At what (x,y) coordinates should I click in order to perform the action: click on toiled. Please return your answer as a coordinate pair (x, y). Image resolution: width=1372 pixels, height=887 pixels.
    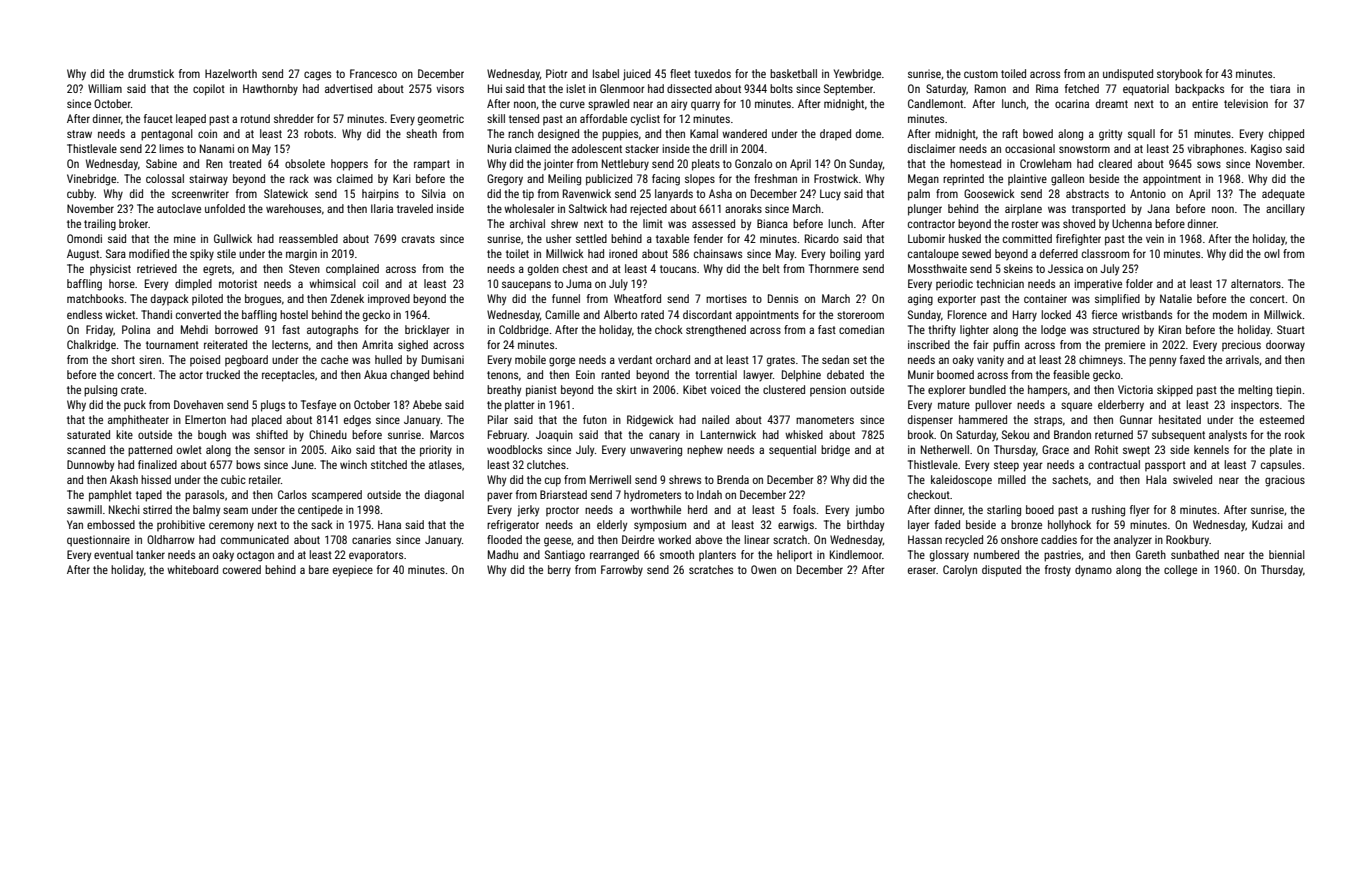
    Looking at the image, I should click on (1013, 73).
